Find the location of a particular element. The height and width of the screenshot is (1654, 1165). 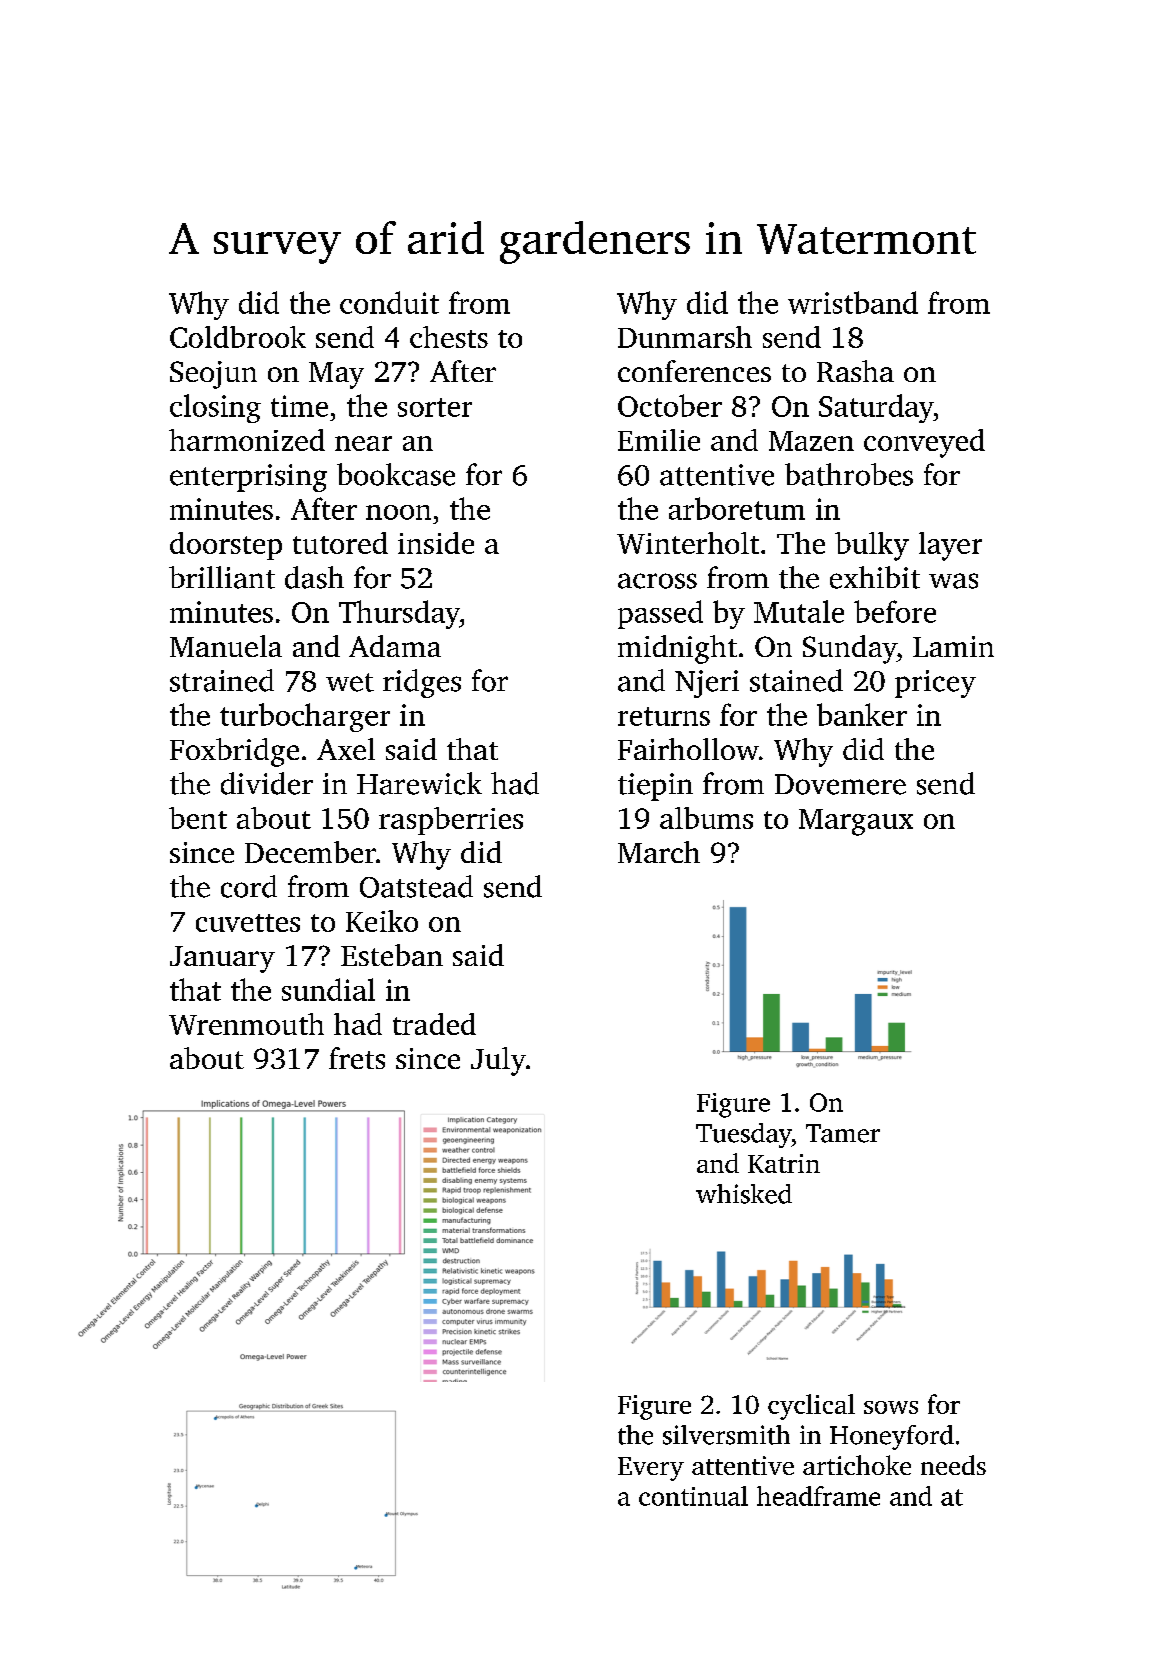

silversmith is located at coordinates (726, 1435).
